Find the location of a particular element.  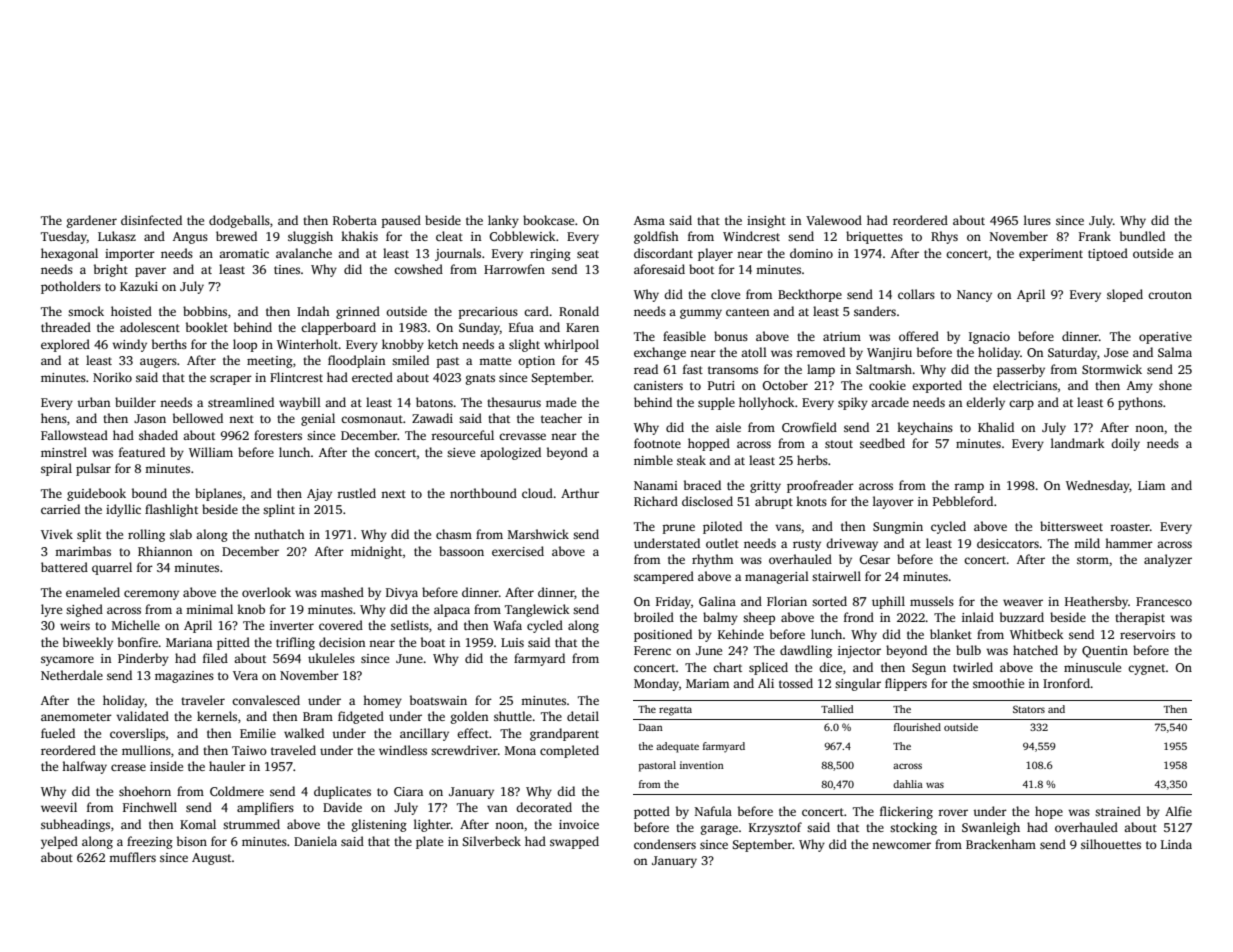

lures is located at coordinates (1037, 220).
